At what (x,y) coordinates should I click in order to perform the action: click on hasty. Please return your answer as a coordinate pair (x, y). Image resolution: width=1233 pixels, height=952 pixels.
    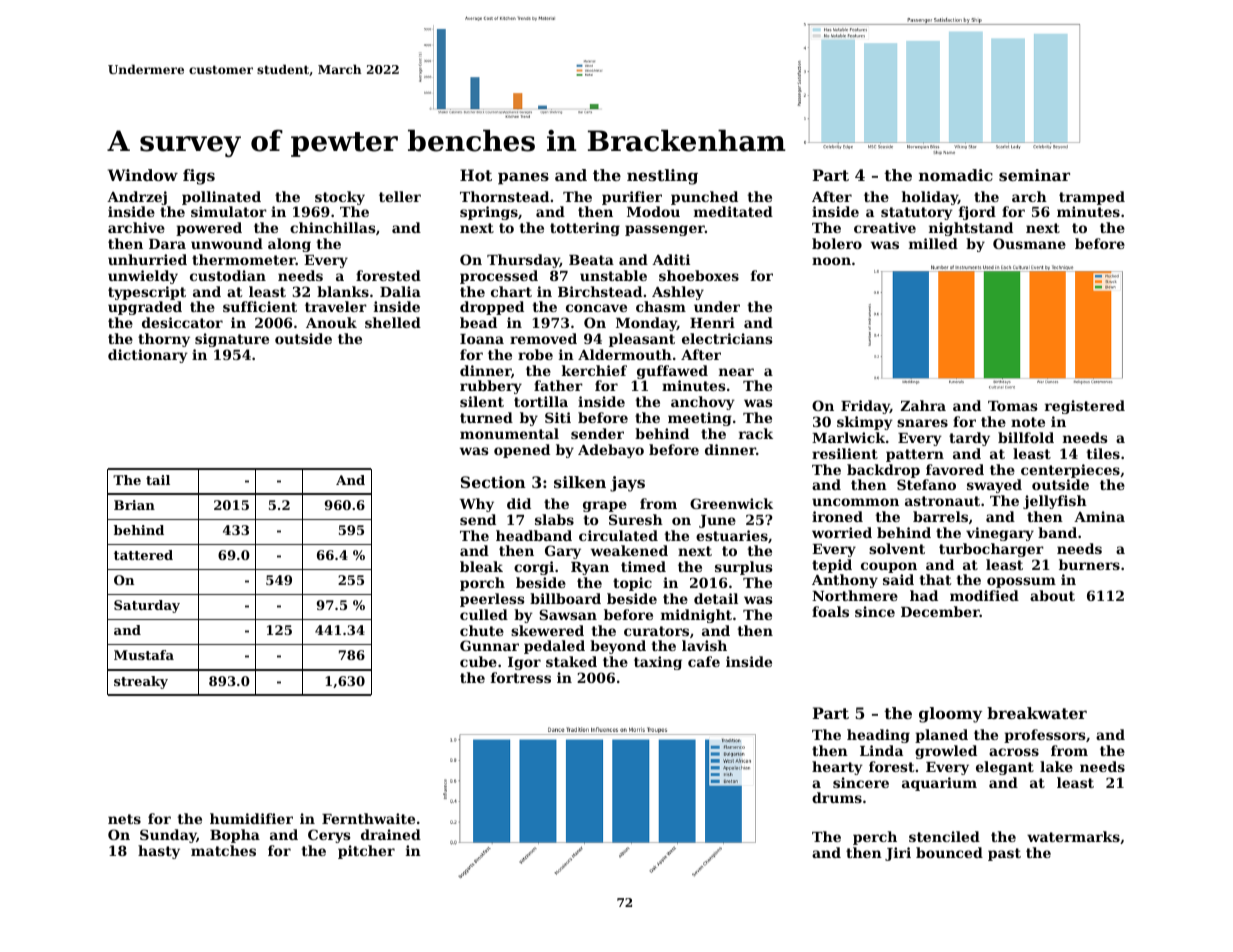
    Looking at the image, I should click on (159, 852).
